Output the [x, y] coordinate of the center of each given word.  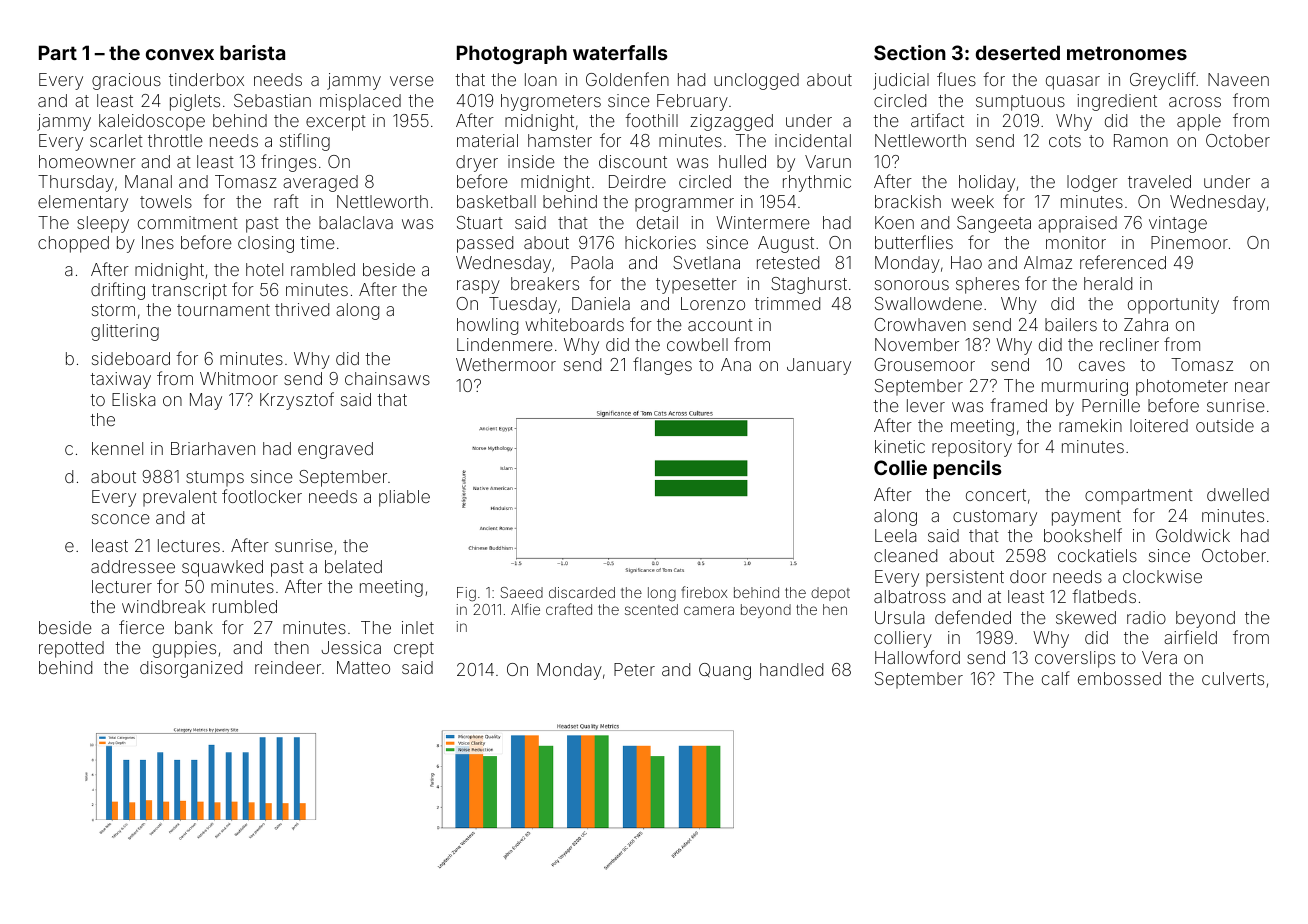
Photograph [512, 54]
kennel [117, 448]
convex [180, 54]
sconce [121, 519]
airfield [1190, 637]
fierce [141, 627]
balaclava [356, 222]
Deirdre [637, 181]
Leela [895, 535]
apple [1199, 122]
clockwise [1162, 576]
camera [709, 610]
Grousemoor [924, 364]
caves [1102, 366]
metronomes [1127, 53]
